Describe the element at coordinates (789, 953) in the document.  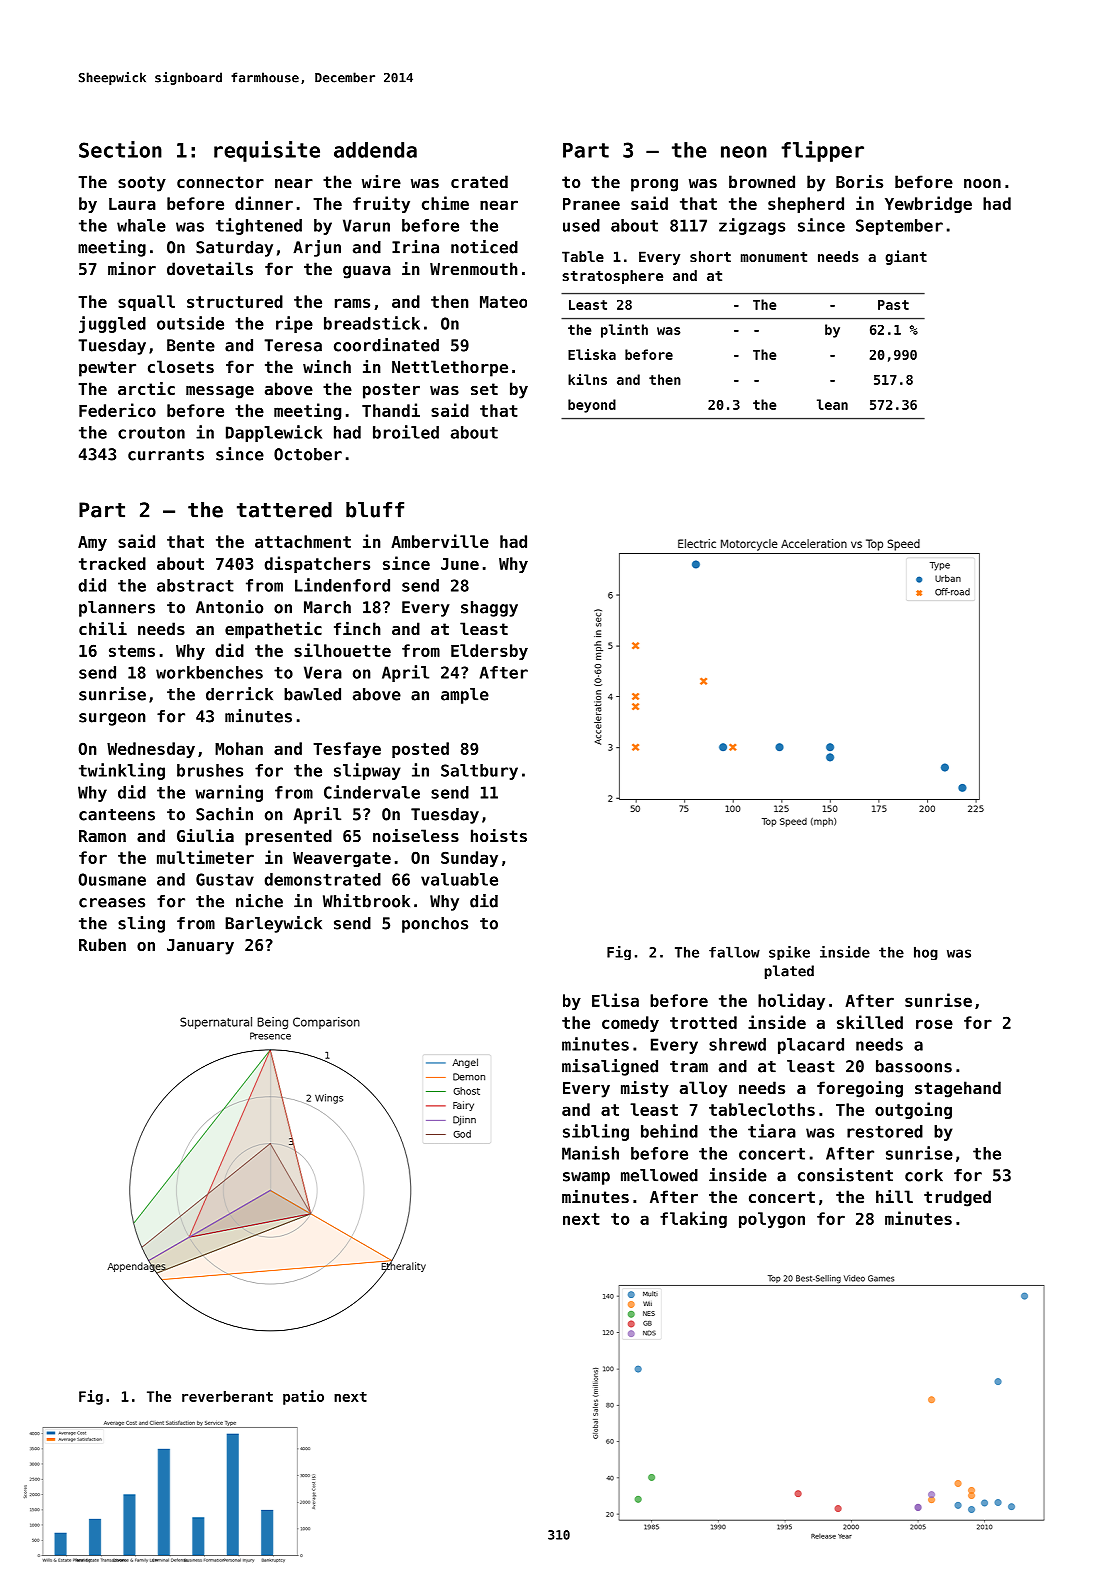
I see `spike` at that location.
